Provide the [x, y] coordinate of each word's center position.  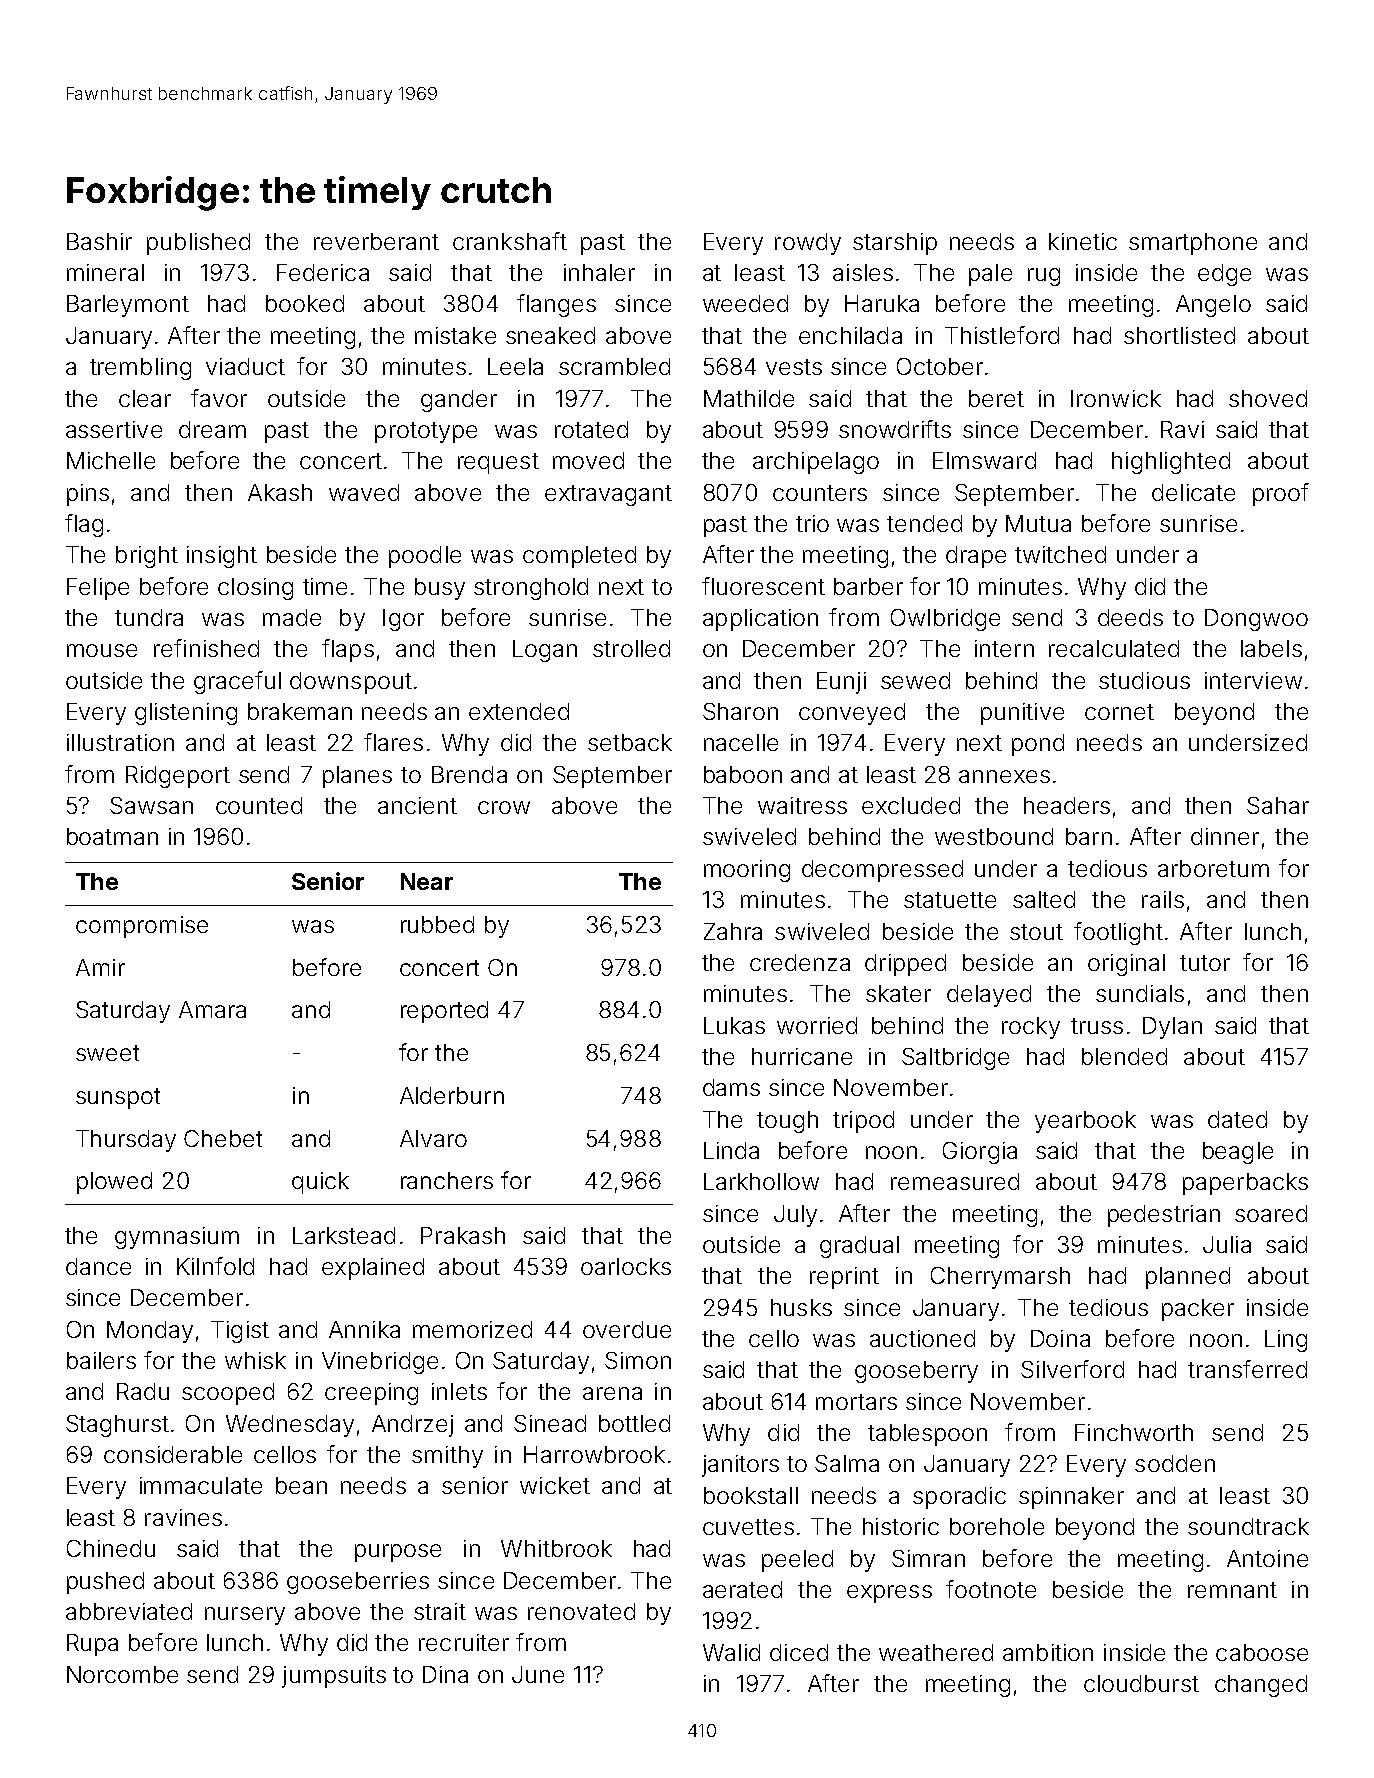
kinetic [1083, 241]
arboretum [1213, 868]
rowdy [808, 244]
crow [504, 807]
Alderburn [452, 1095]
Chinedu [111, 1548]
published [198, 244]
